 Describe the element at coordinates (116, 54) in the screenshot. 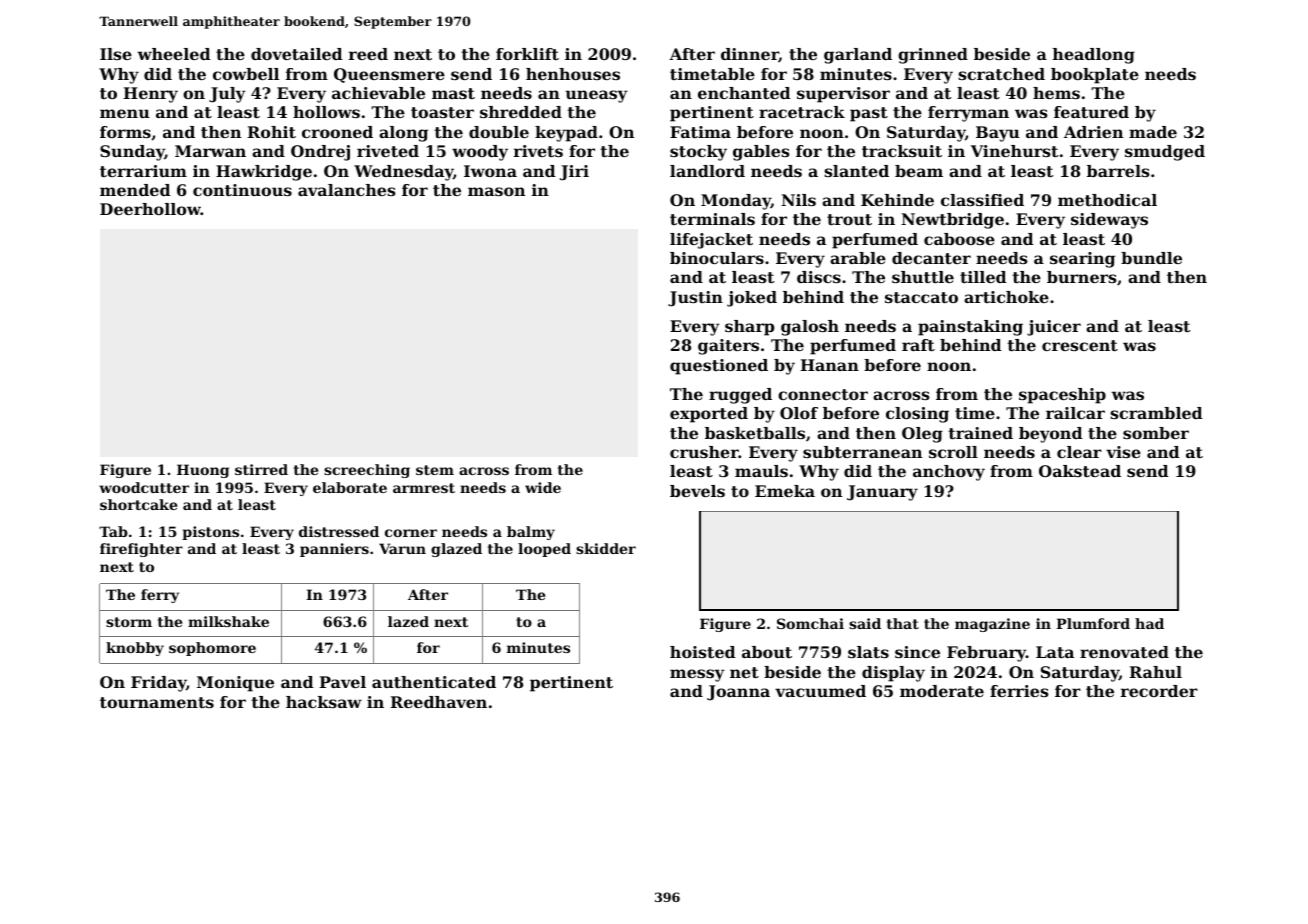

I see `Ilse` at that location.
